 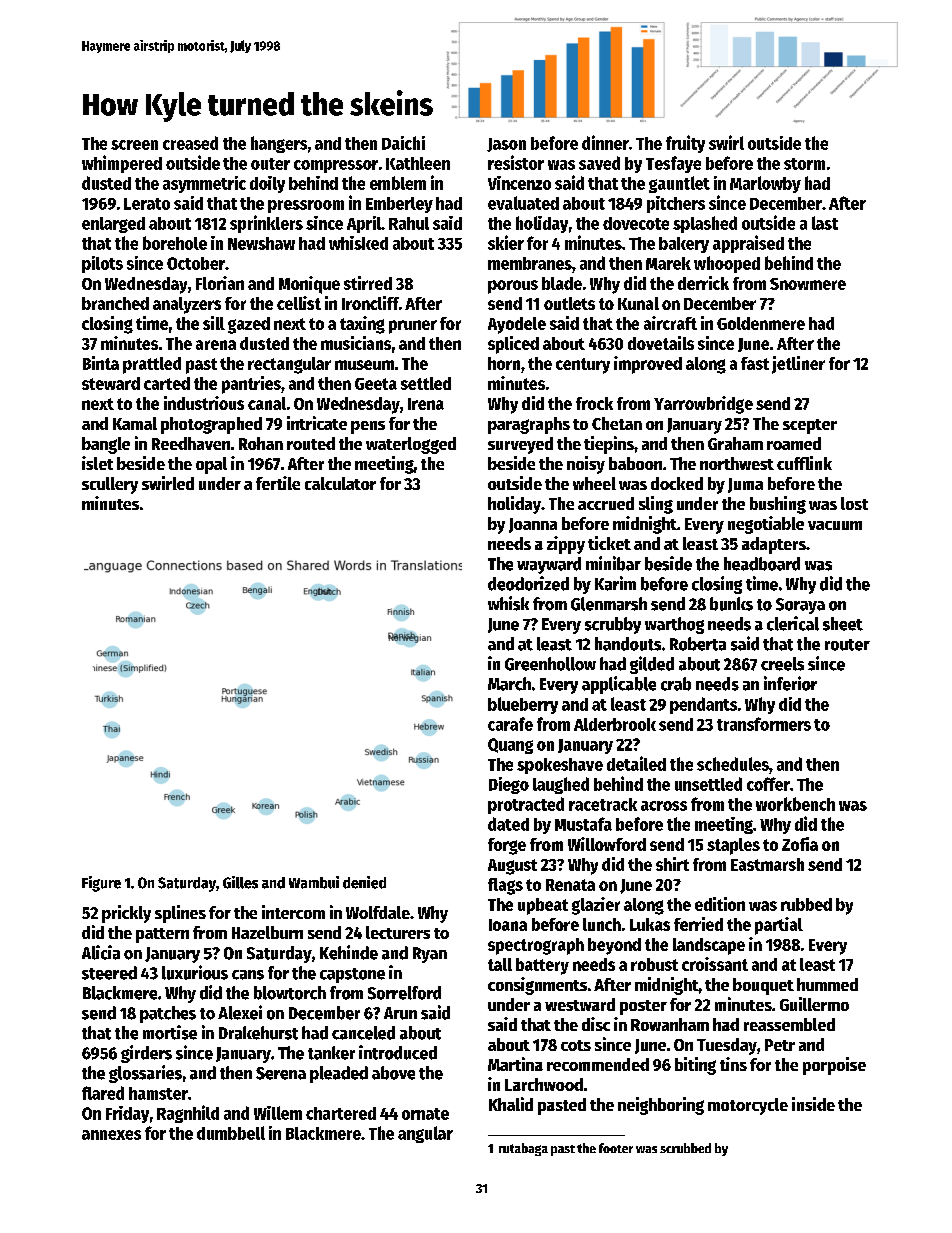 I want to click on rutabaga, so click(x=523, y=1149).
